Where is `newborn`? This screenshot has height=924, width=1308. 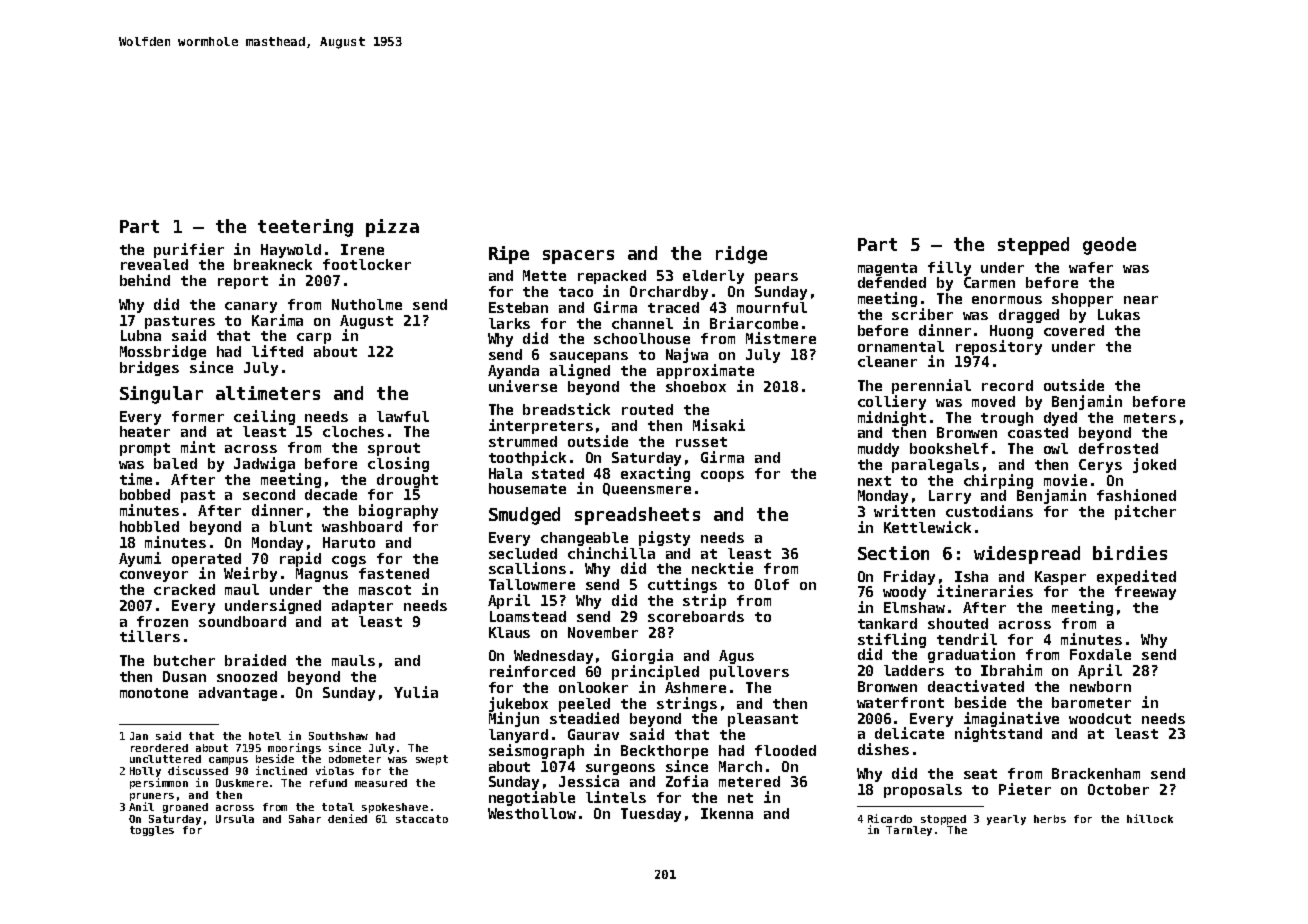 newborn is located at coordinates (1100, 686).
